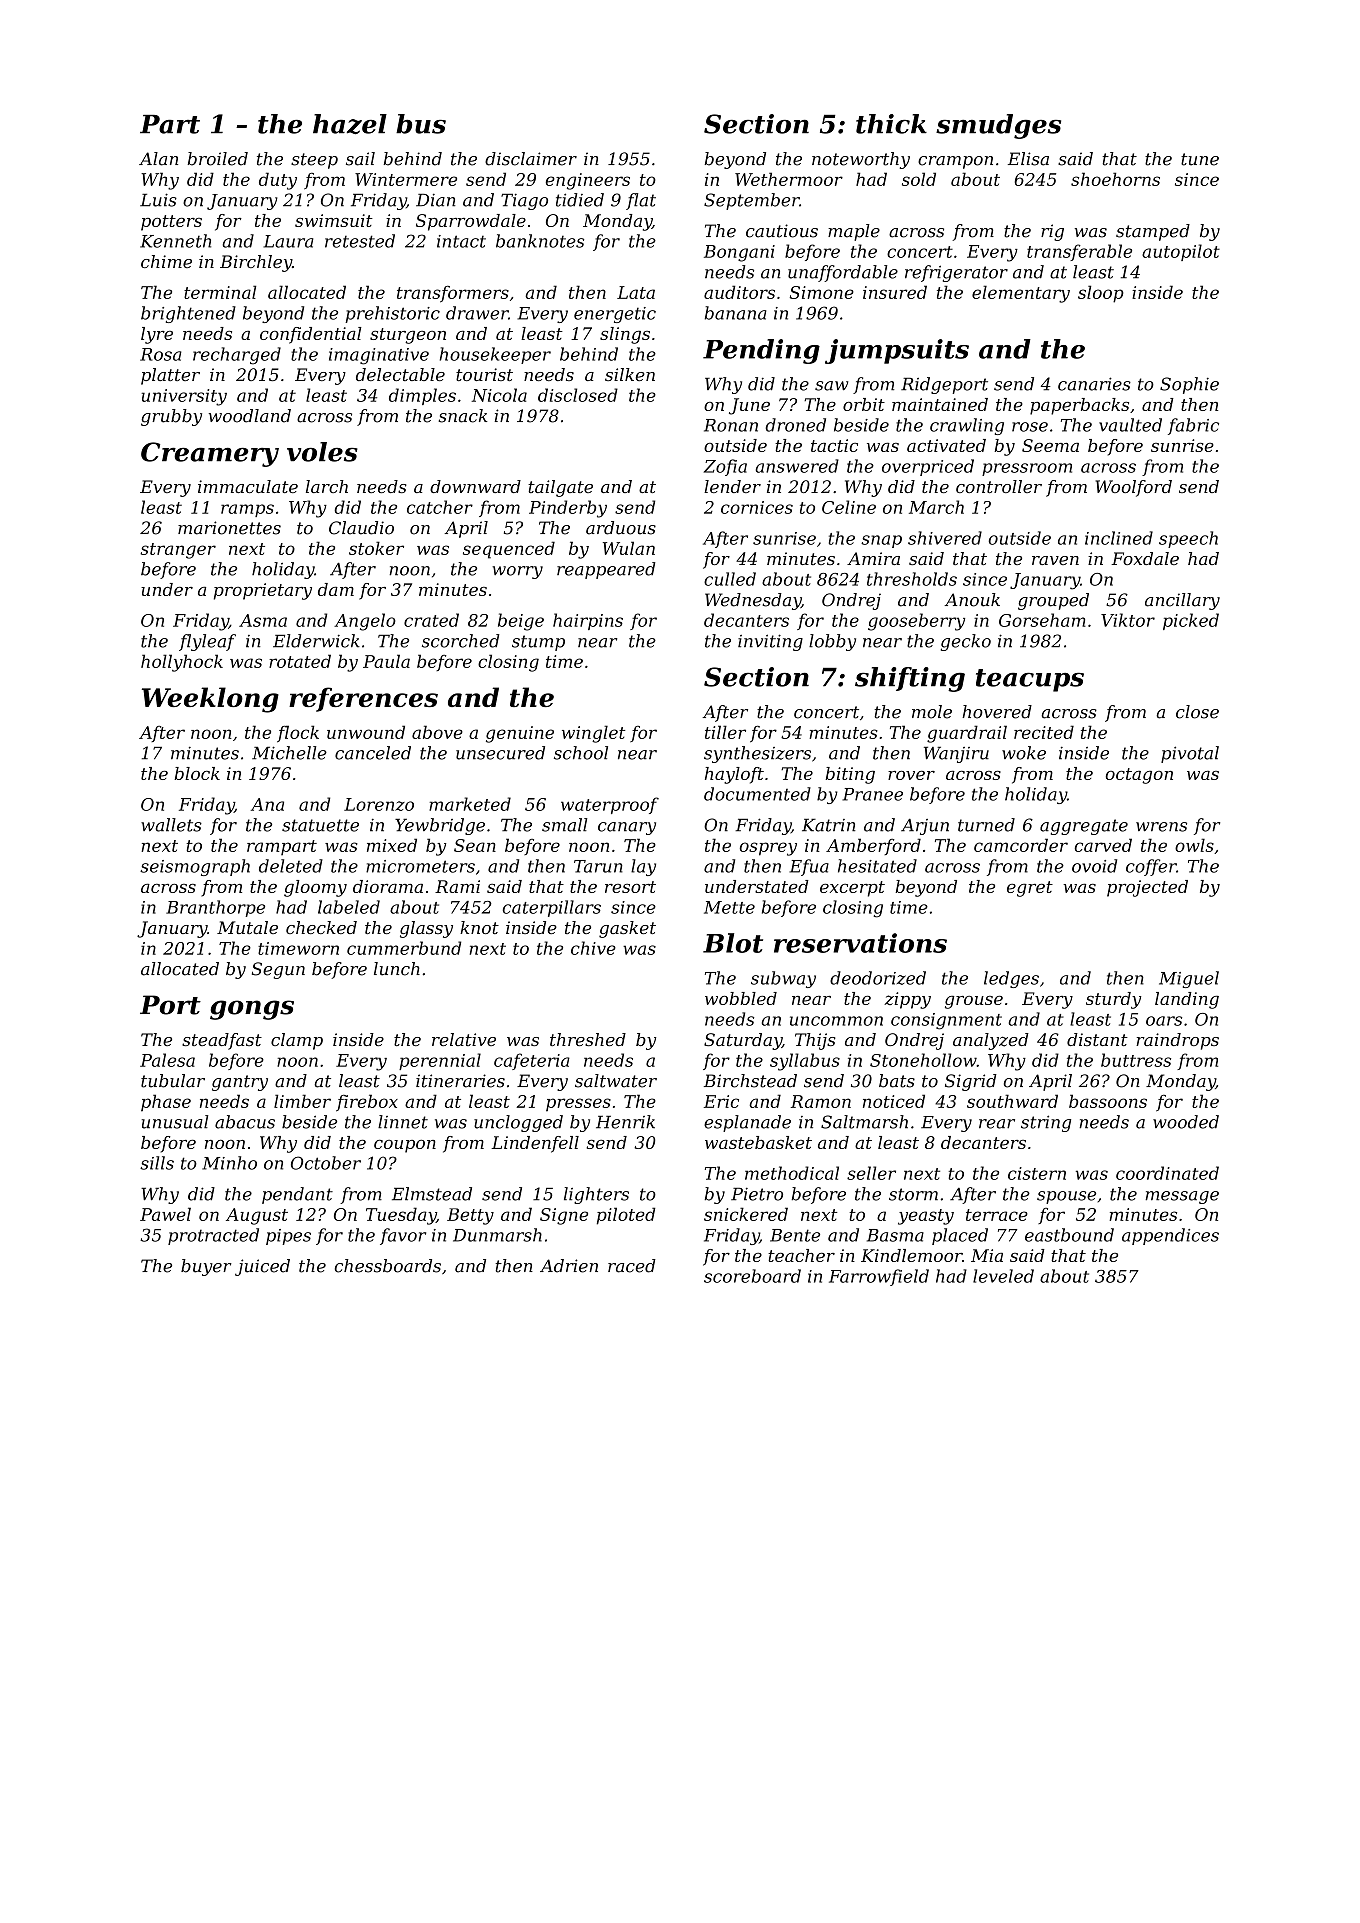  I want to click on banana, so click(735, 313).
